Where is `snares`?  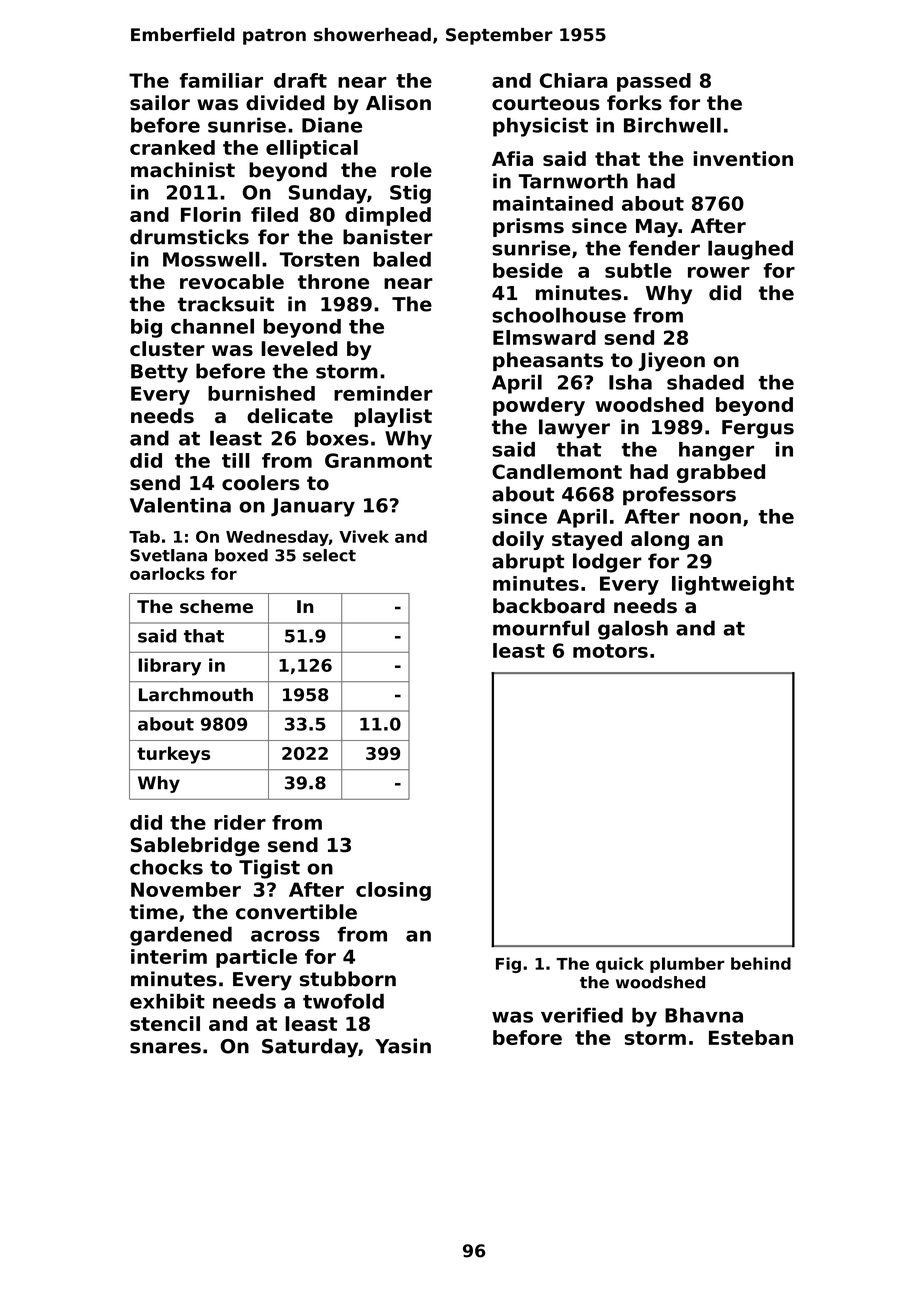
snares is located at coordinates (165, 1048).
